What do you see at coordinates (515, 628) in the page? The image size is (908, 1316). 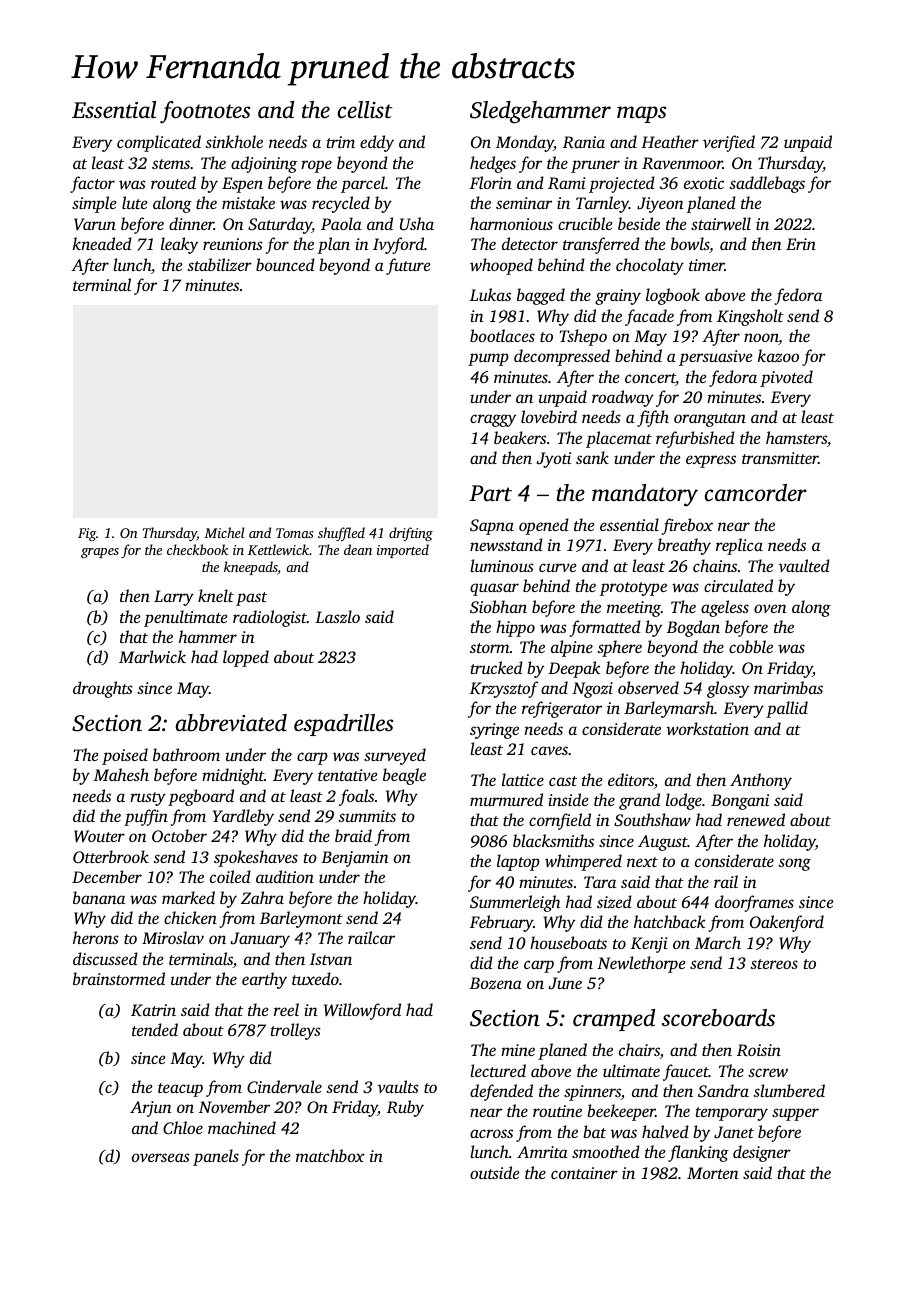 I see `hippo` at bounding box center [515, 628].
